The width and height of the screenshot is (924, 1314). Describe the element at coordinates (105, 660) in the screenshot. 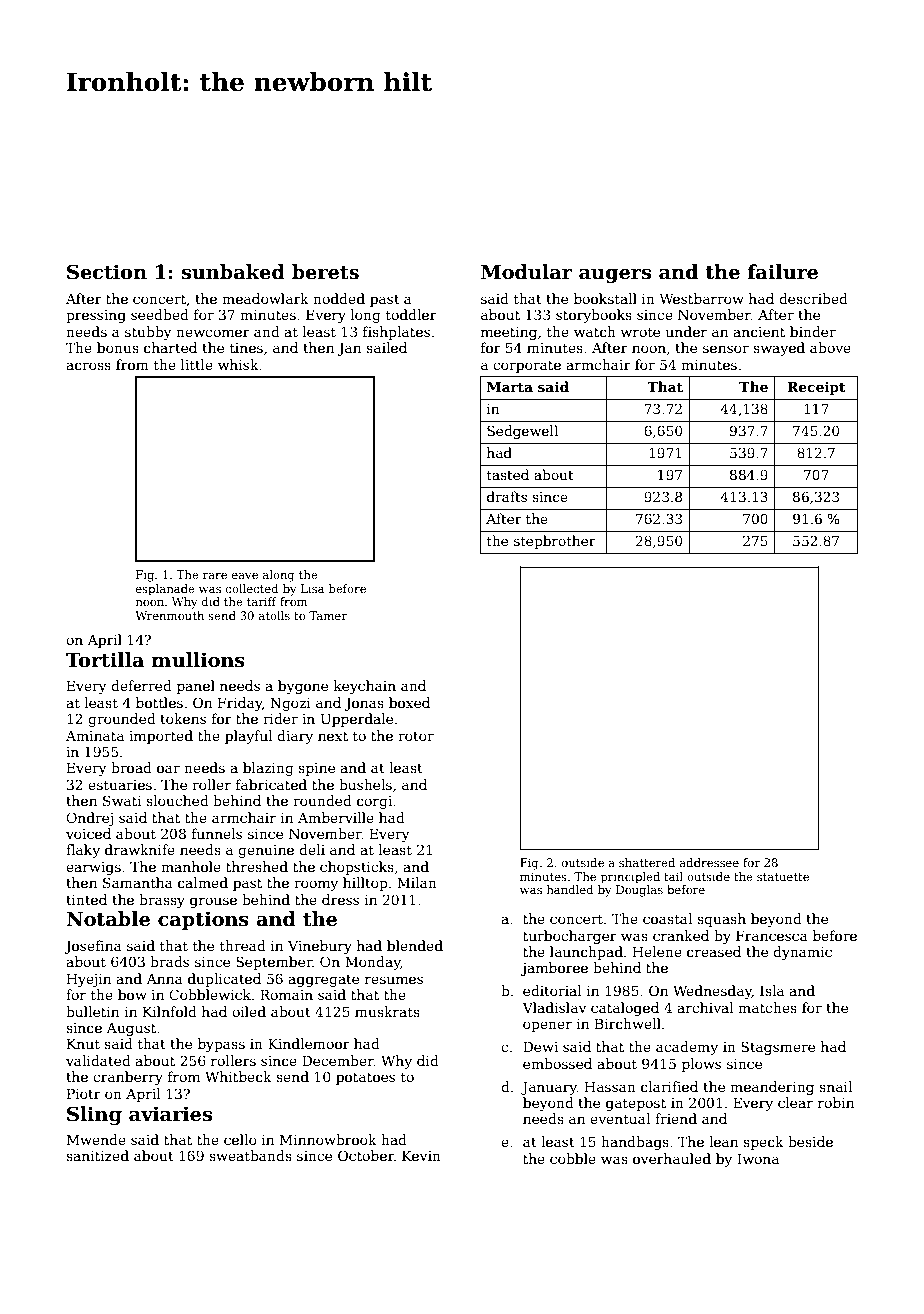

I see `Tortilla` at that location.
